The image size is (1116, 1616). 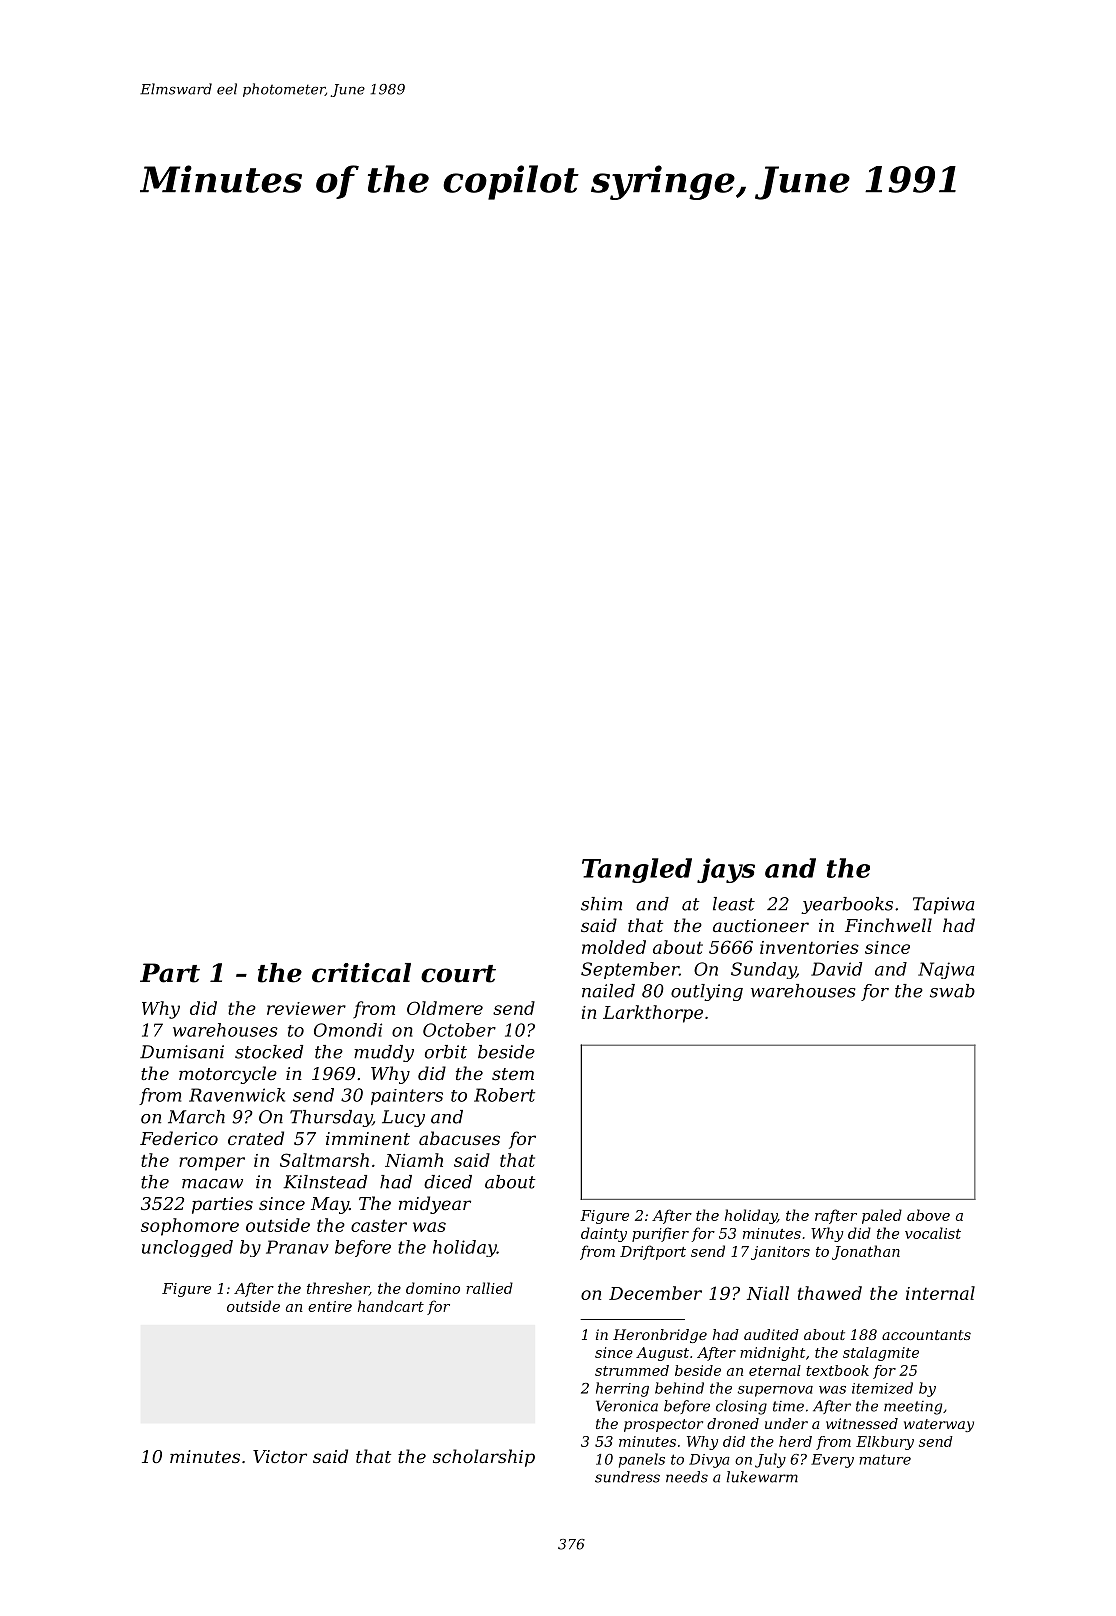 I want to click on Pranav, so click(x=297, y=1247).
